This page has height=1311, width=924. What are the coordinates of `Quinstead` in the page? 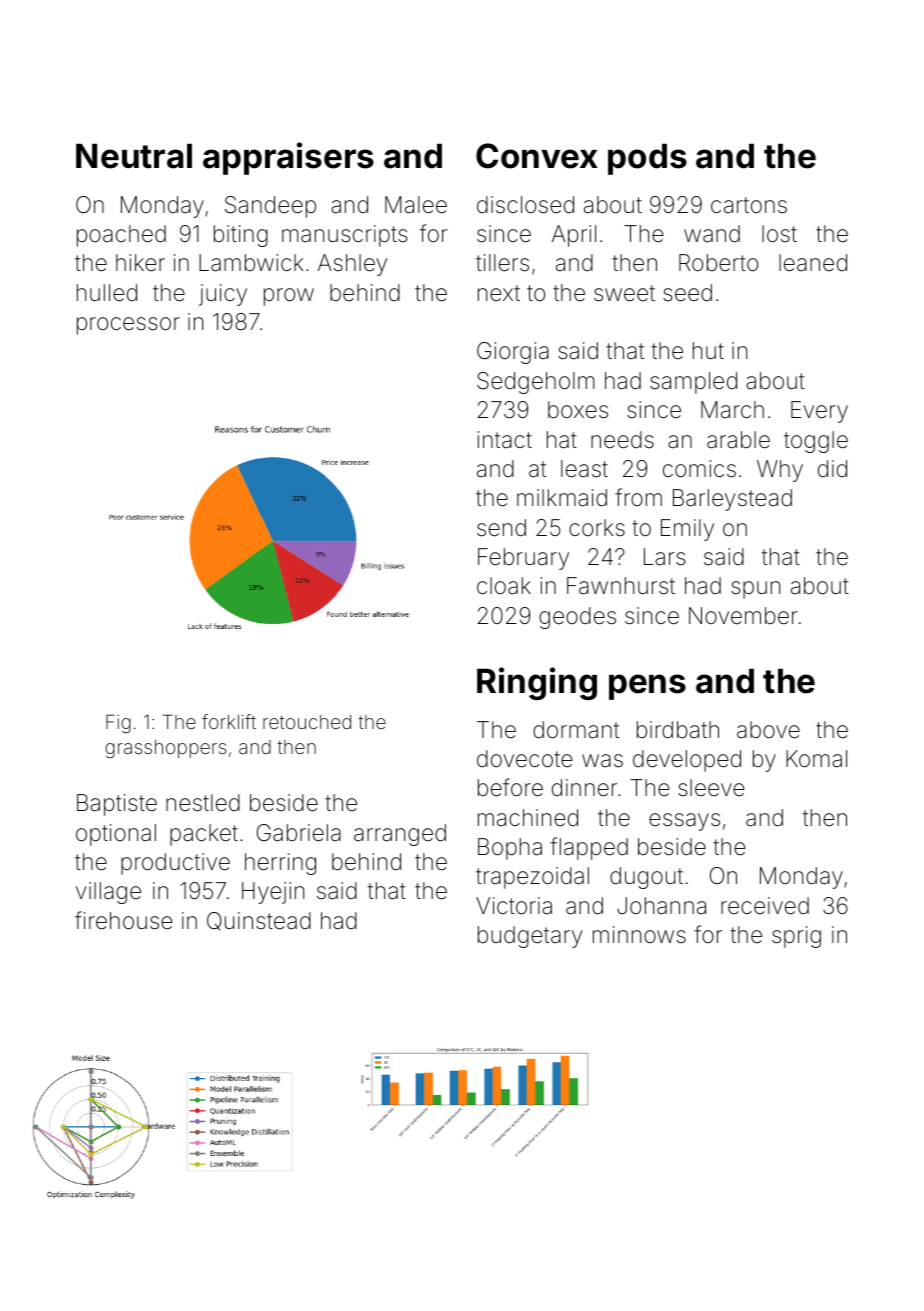 It's located at (259, 921).
